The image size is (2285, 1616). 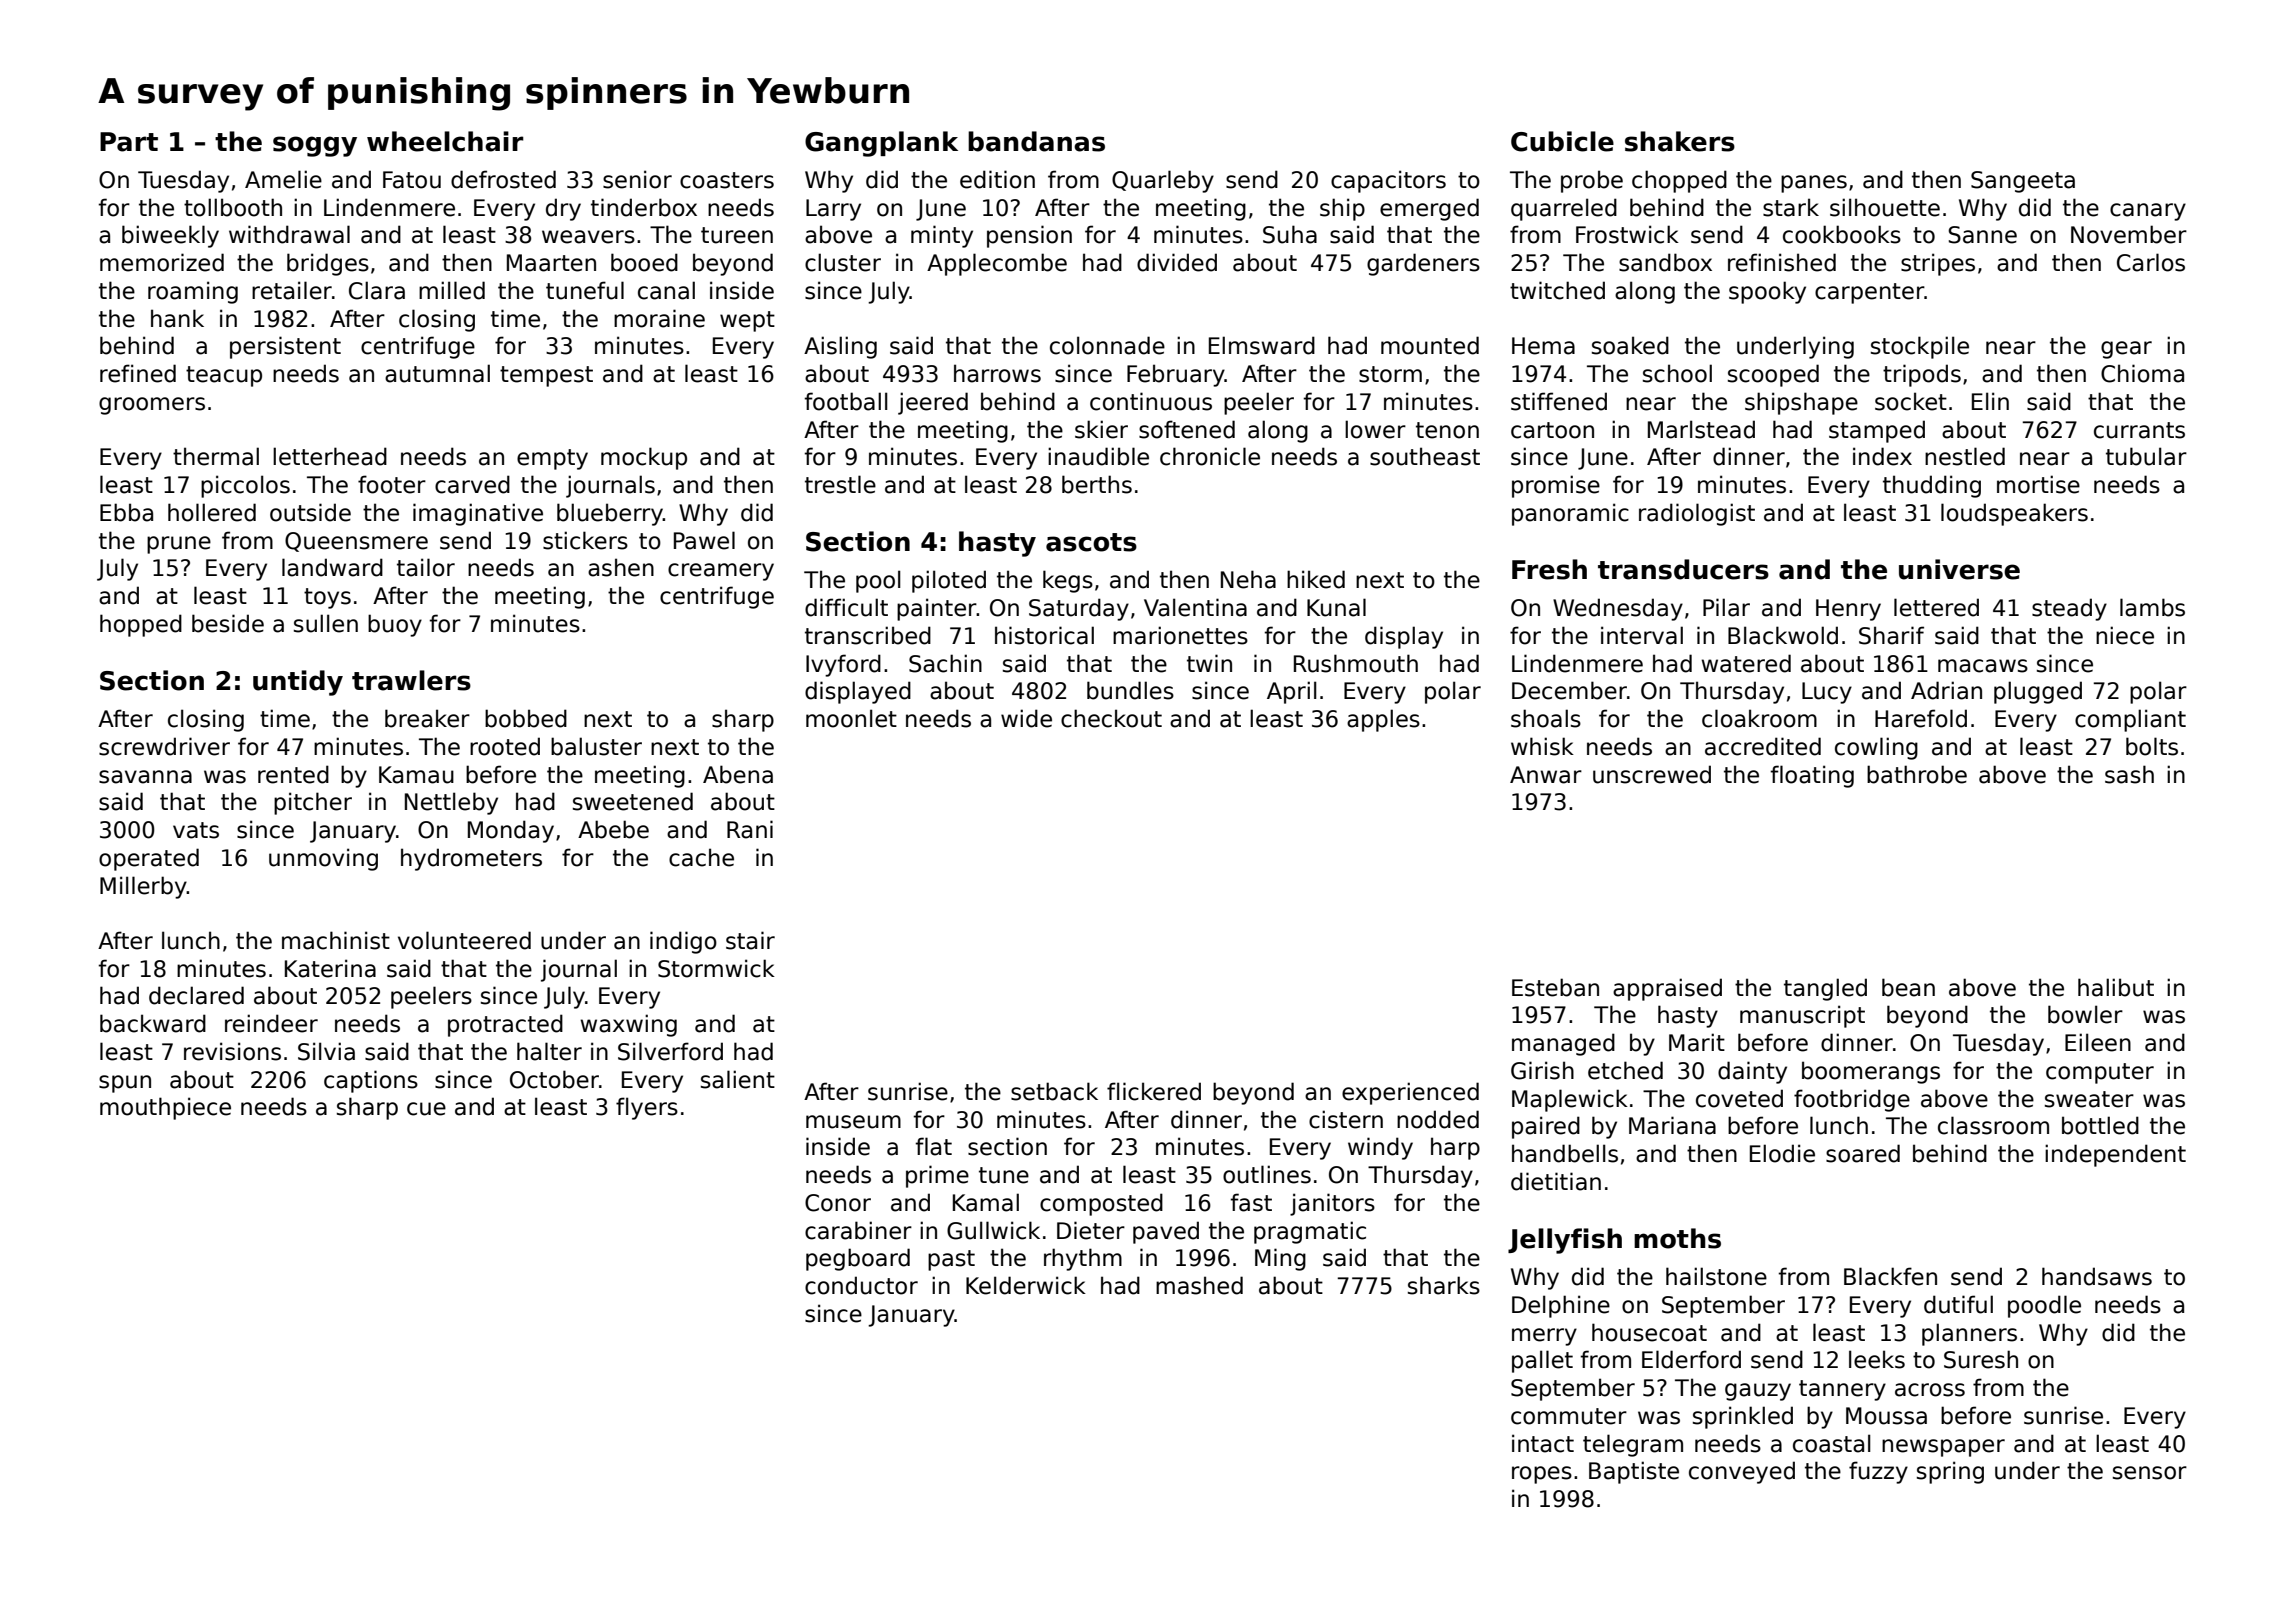 What do you see at coordinates (1546, 775) in the screenshot?
I see `Anwar` at bounding box center [1546, 775].
